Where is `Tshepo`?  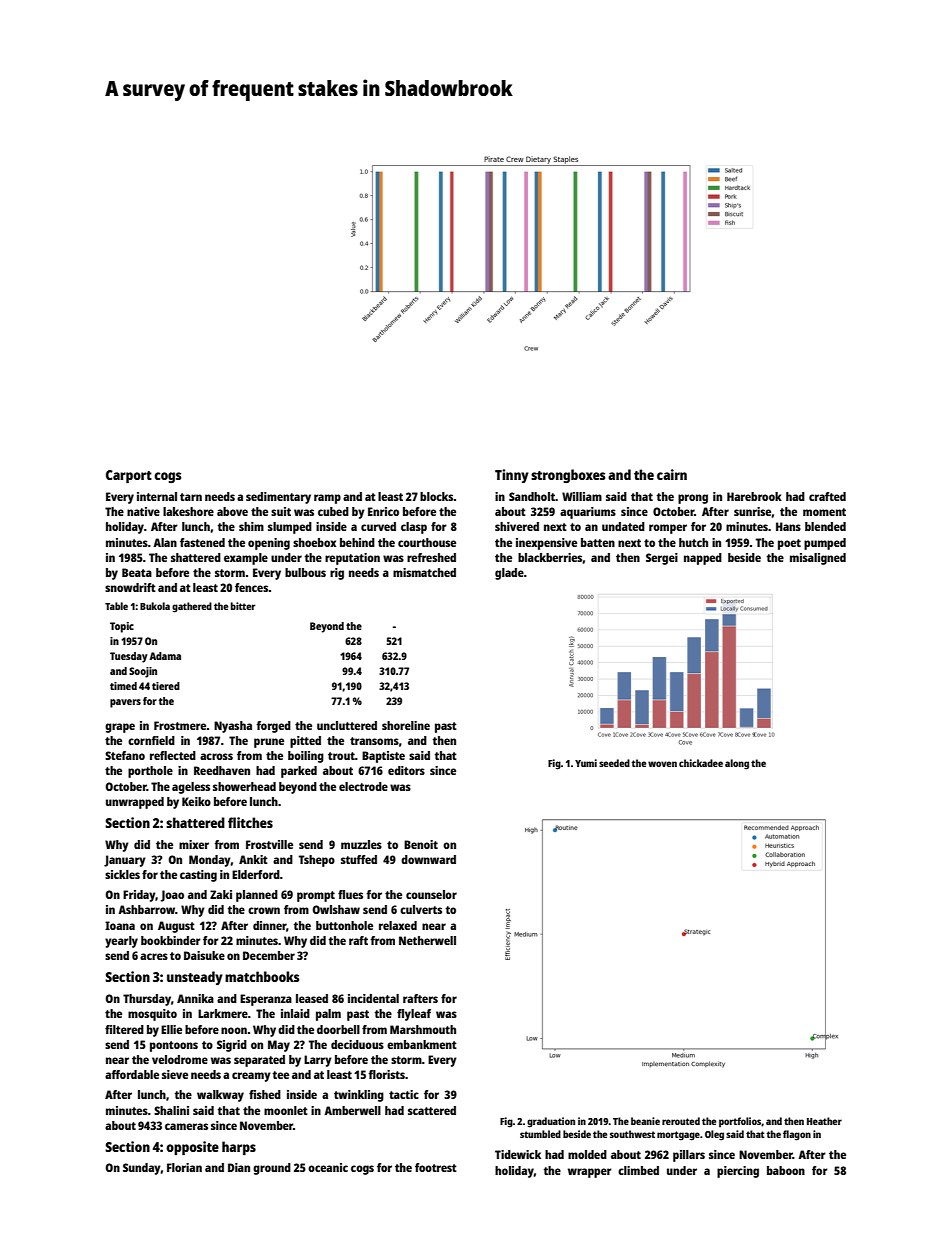
Tshepo is located at coordinates (317, 861).
